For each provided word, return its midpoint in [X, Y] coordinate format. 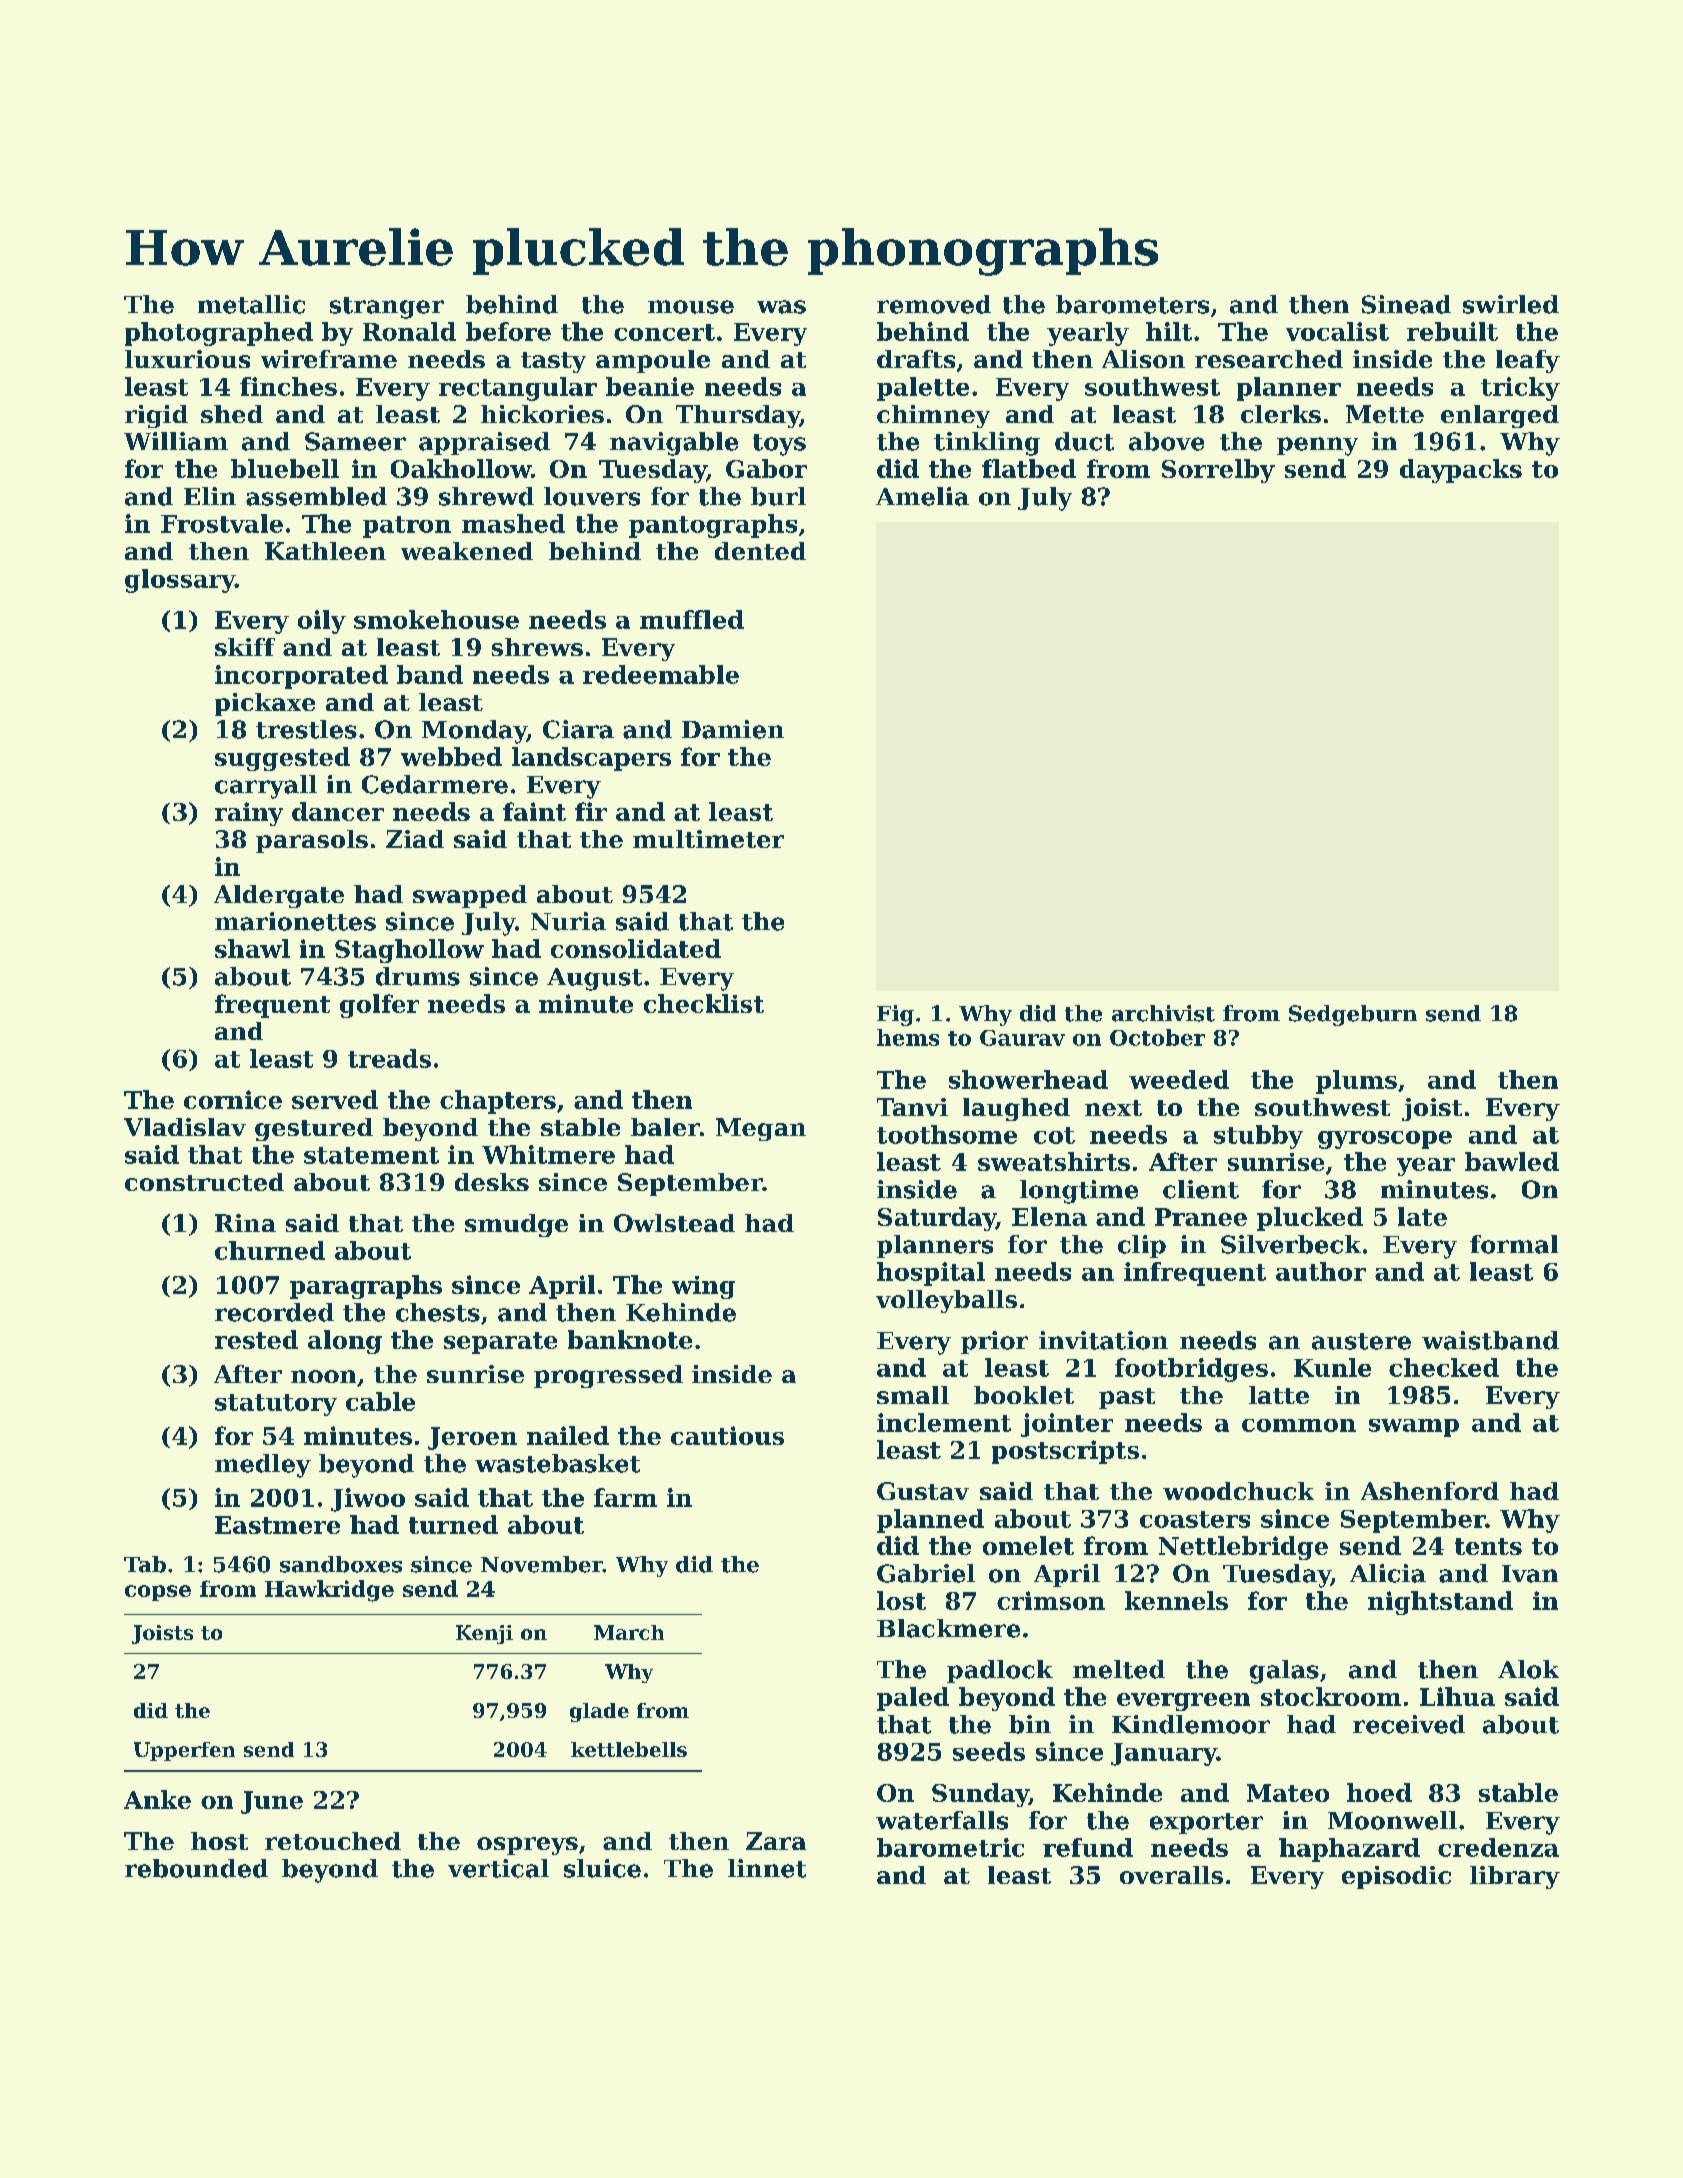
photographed [219, 334]
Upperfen [184, 1751]
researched [1269, 359]
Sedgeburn [1353, 1015]
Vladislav [185, 1127]
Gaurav [1022, 1038]
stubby [1258, 1137]
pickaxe [265, 704]
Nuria [568, 921]
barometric [950, 1847]
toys [779, 445]
